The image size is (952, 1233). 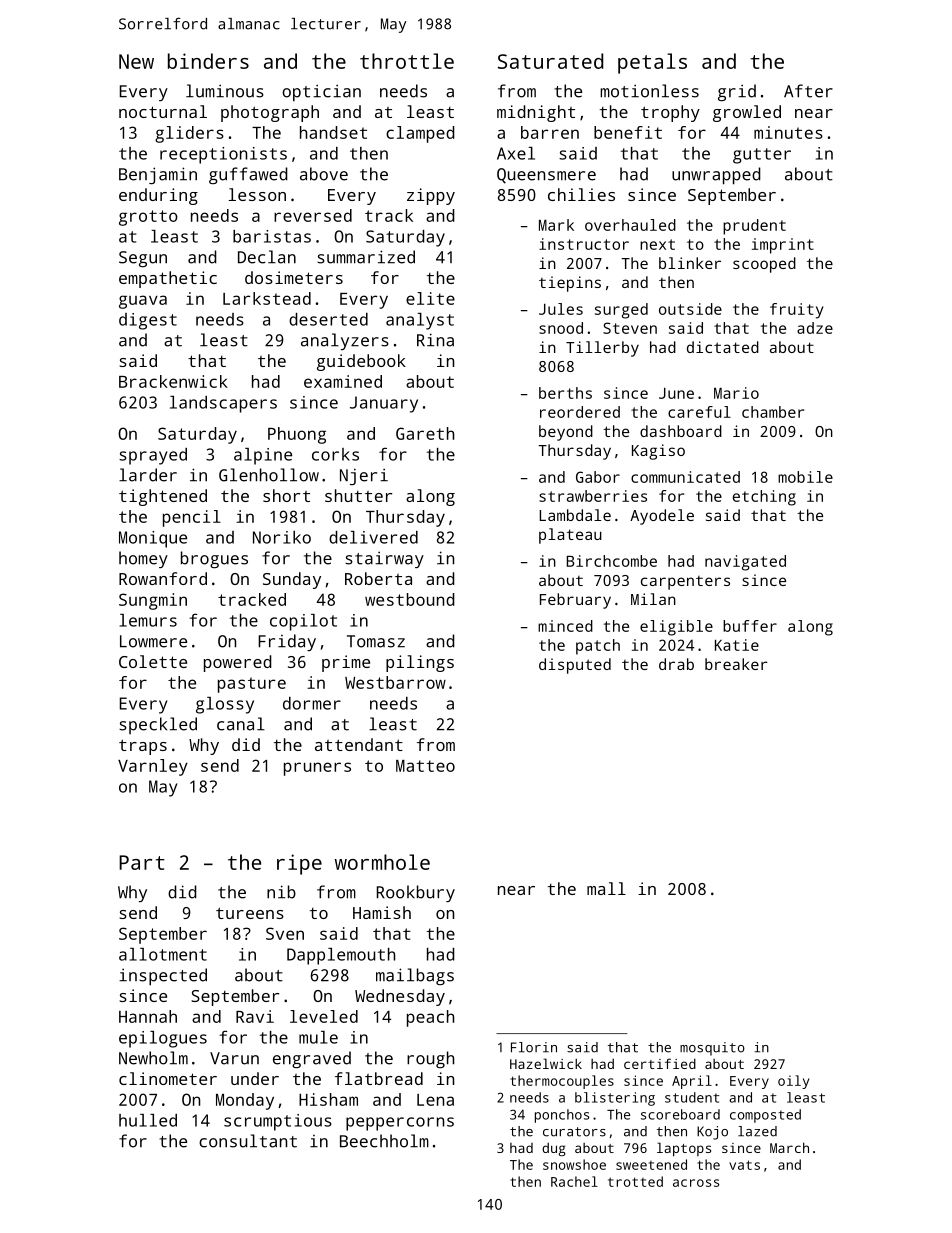 What do you see at coordinates (652, 63) in the image?
I see `petals` at bounding box center [652, 63].
